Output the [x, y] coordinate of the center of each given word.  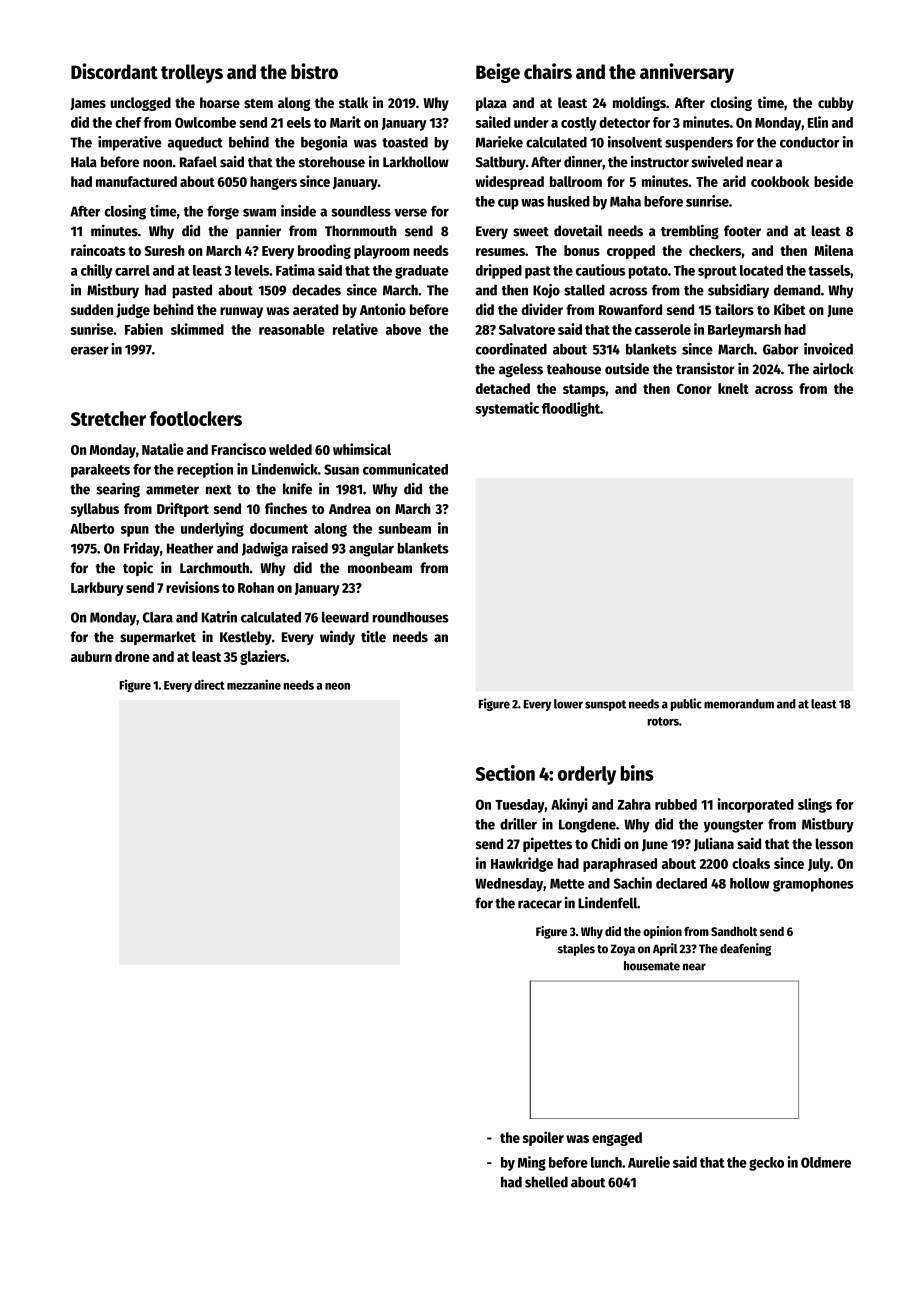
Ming [532, 1163]
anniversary [687, 73]
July [819, 865]
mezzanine [254, 684]
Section [505, 773]
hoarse [220, 102]
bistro [314, 71]
